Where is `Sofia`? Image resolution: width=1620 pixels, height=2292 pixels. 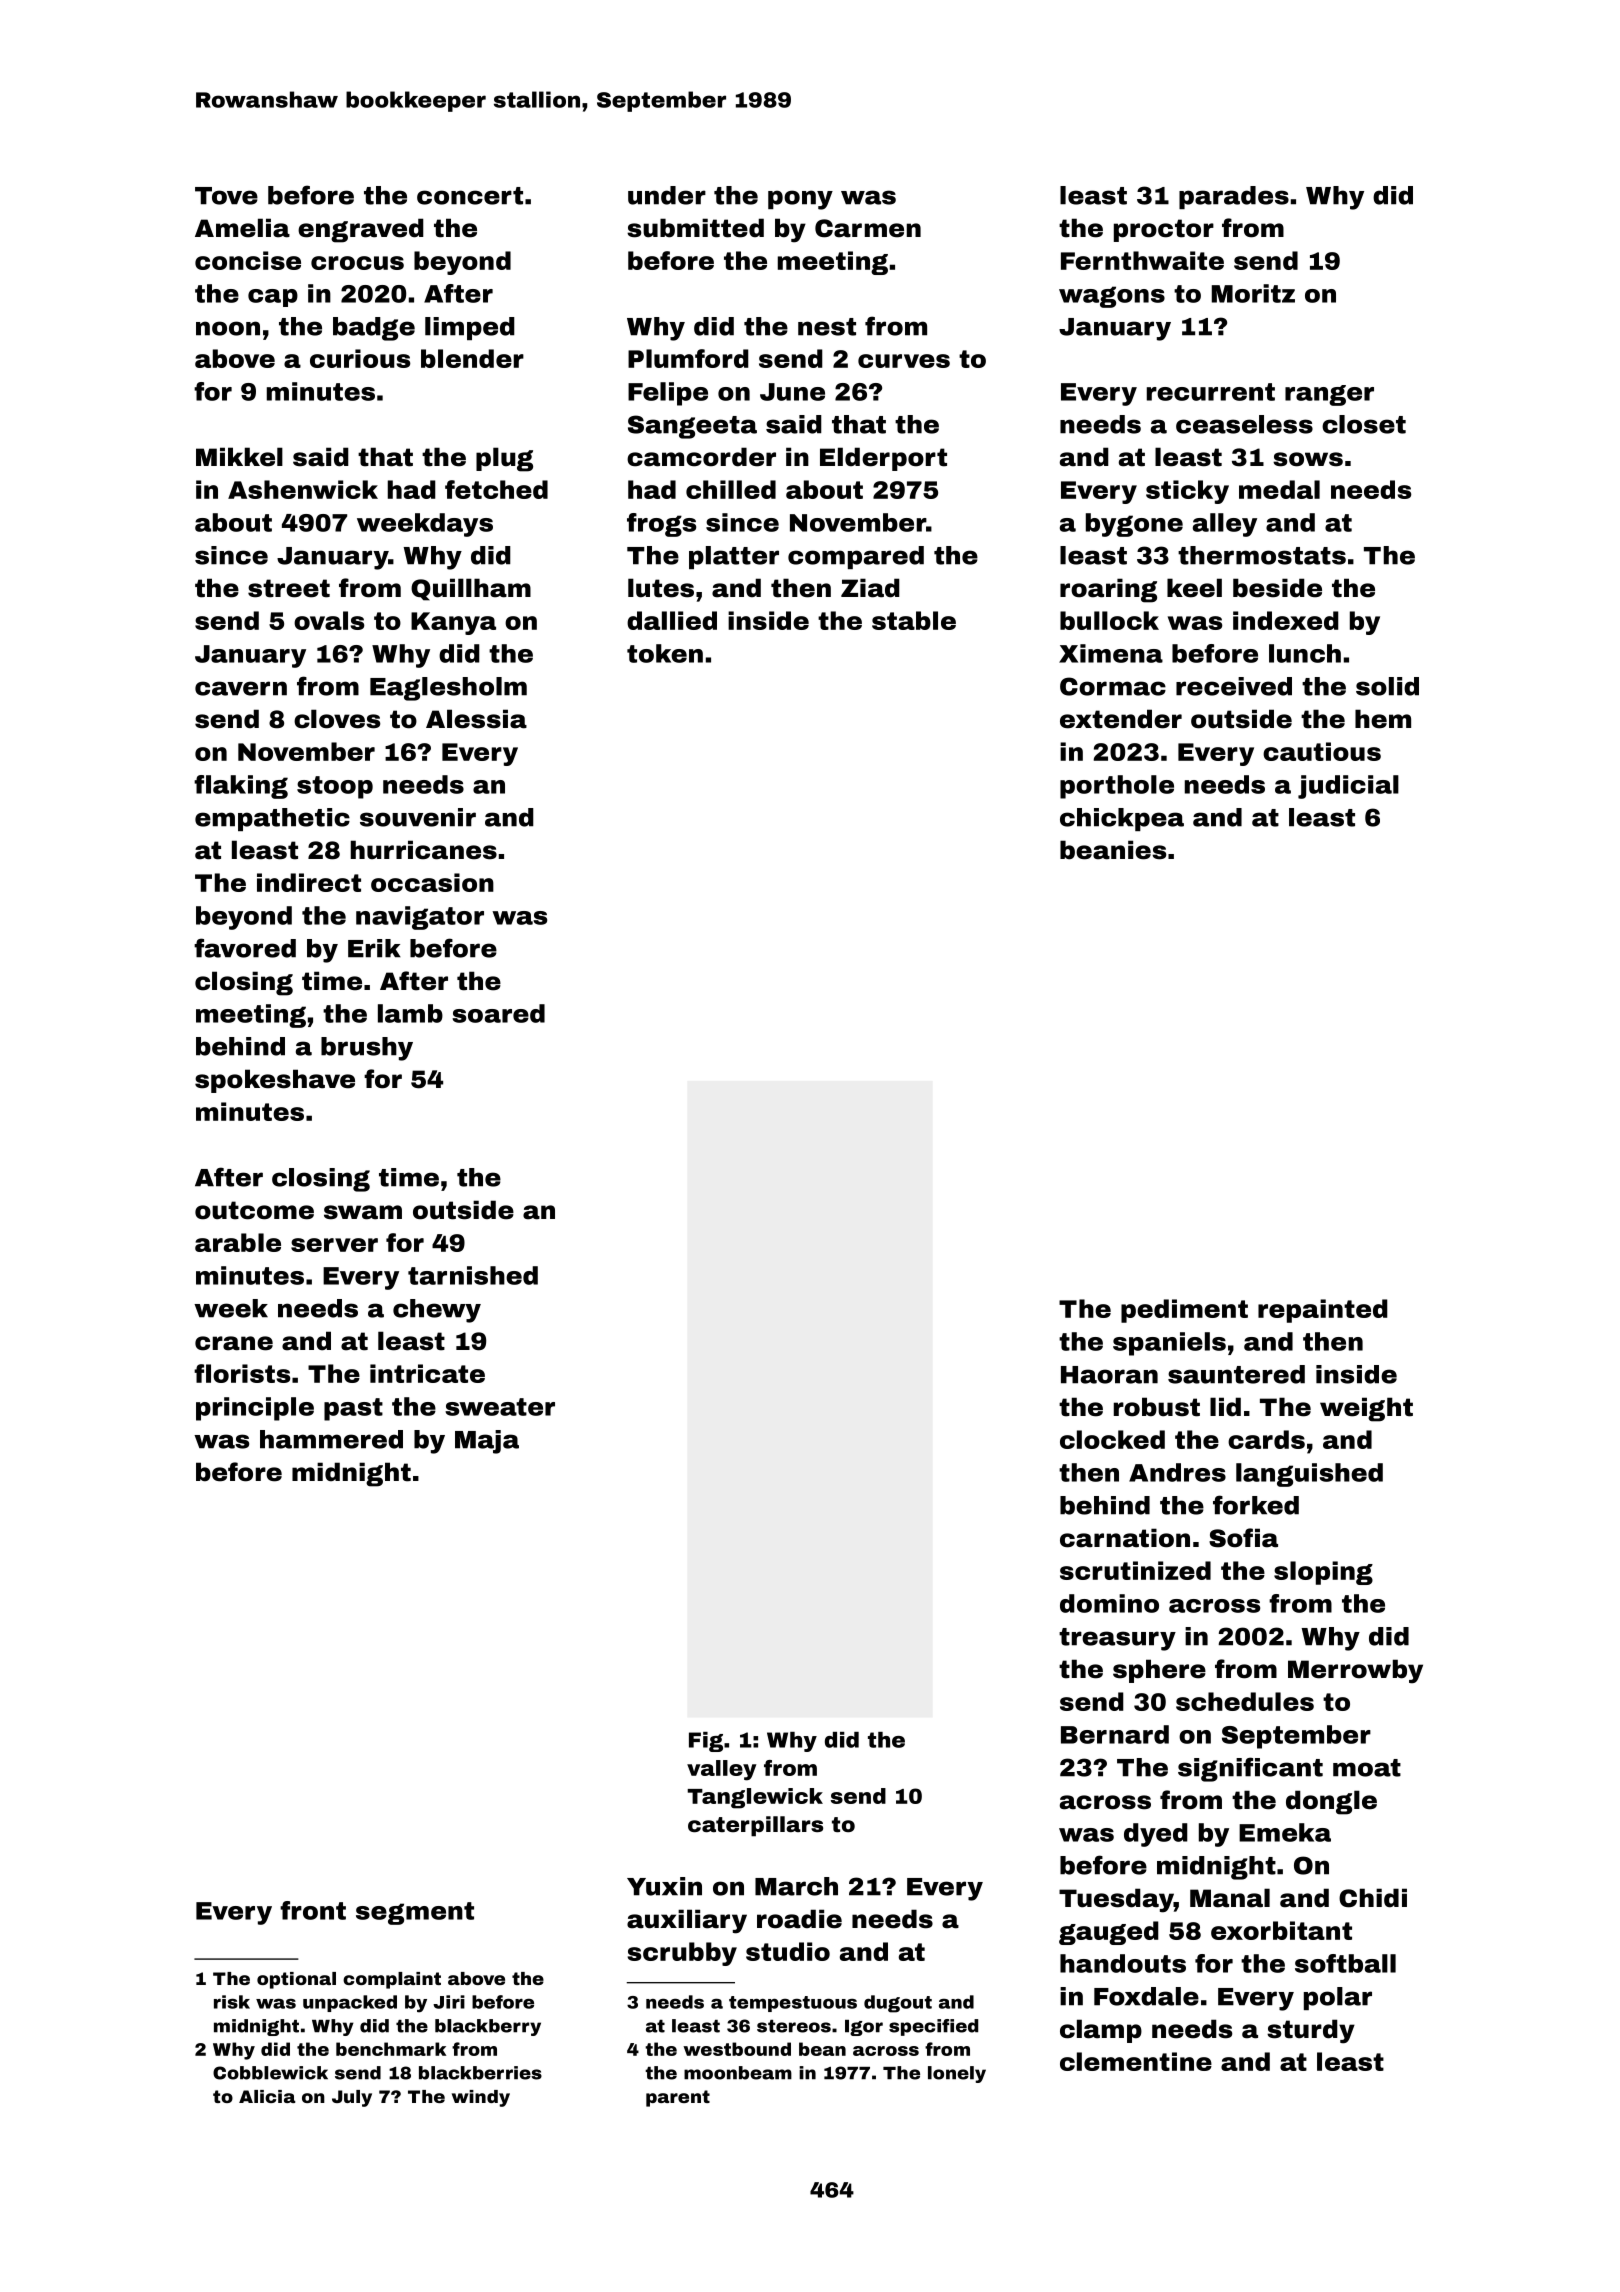
Sofia is located at coordinates (1243, 1538).
